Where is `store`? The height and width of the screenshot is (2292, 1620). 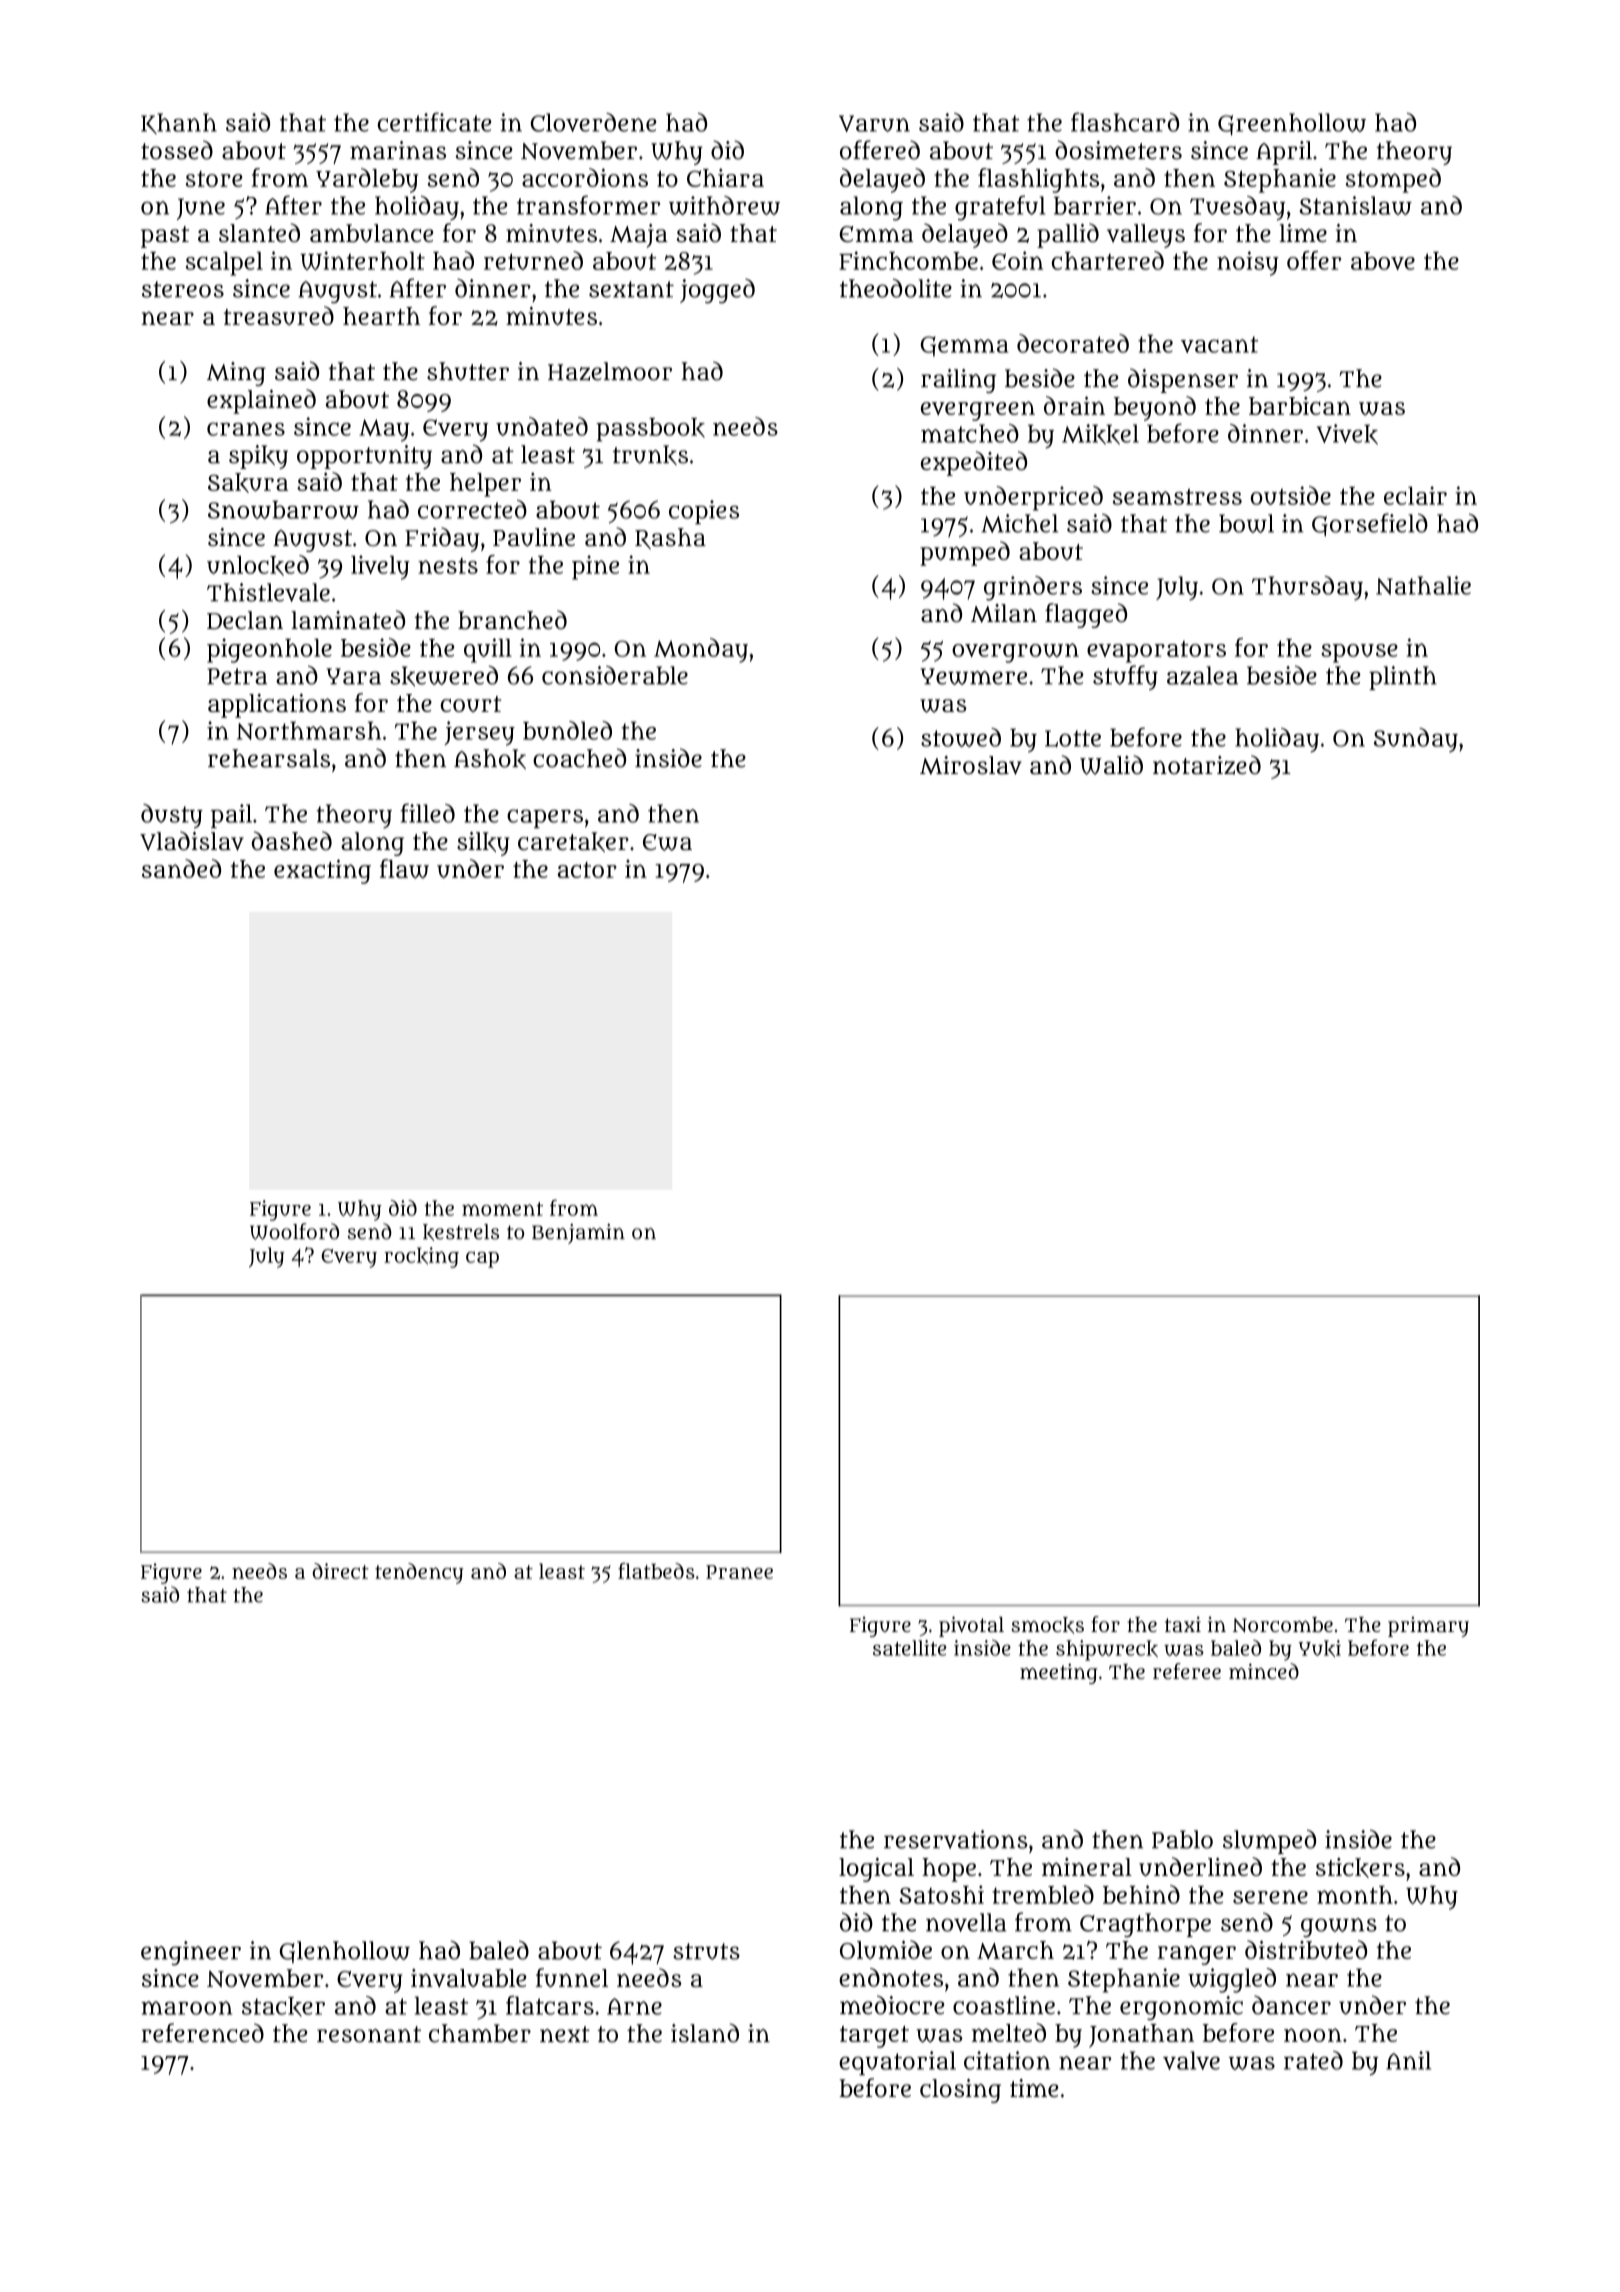 store is located at coordinates (214, 179).
